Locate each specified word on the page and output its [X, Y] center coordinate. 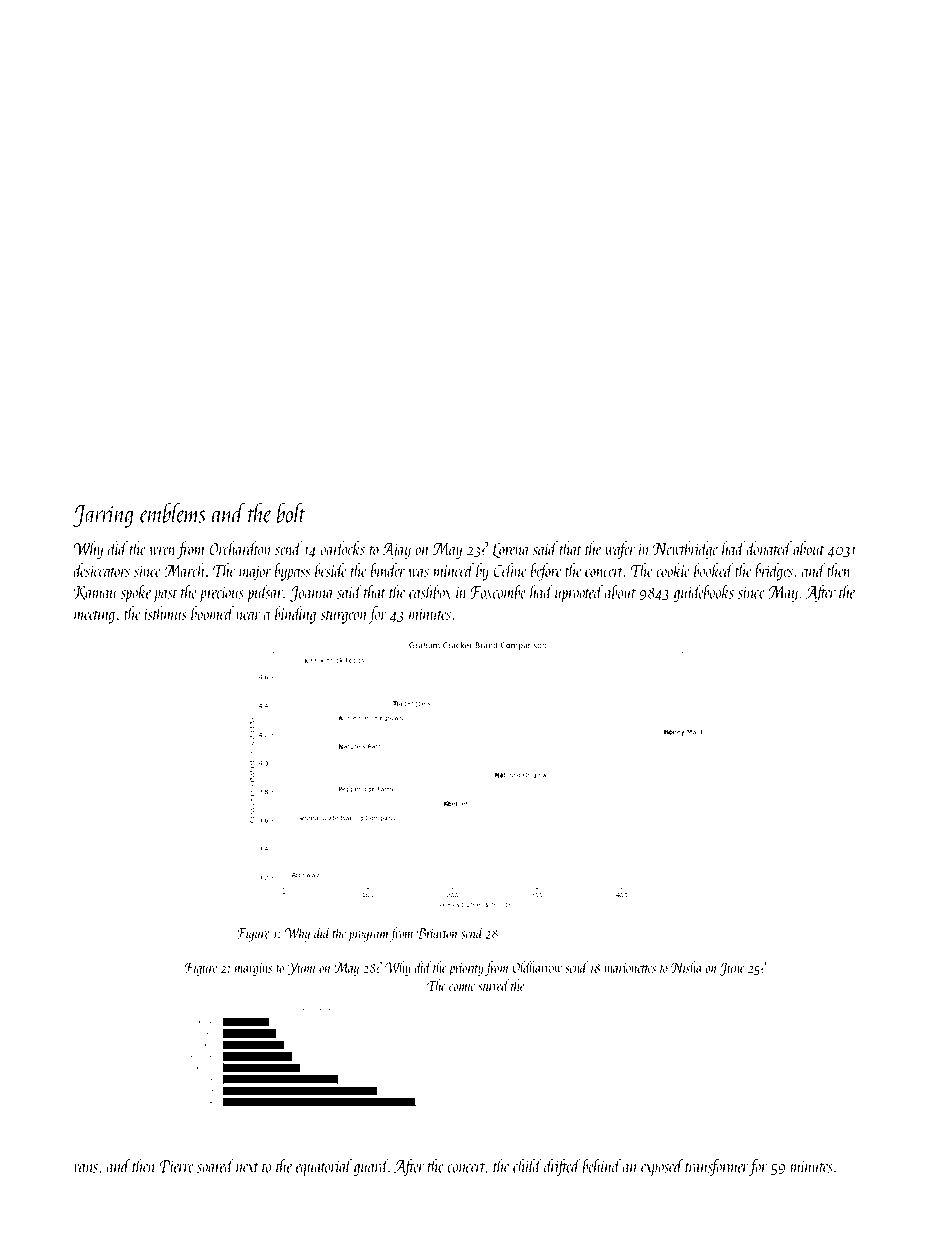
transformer [717, 1167]
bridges [774, 572]
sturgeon [344, 617]
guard [371, 1167]
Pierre [176, 1166]
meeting [94, 616]
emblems [173, 512]
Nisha [686, 967]
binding [295, 615]
